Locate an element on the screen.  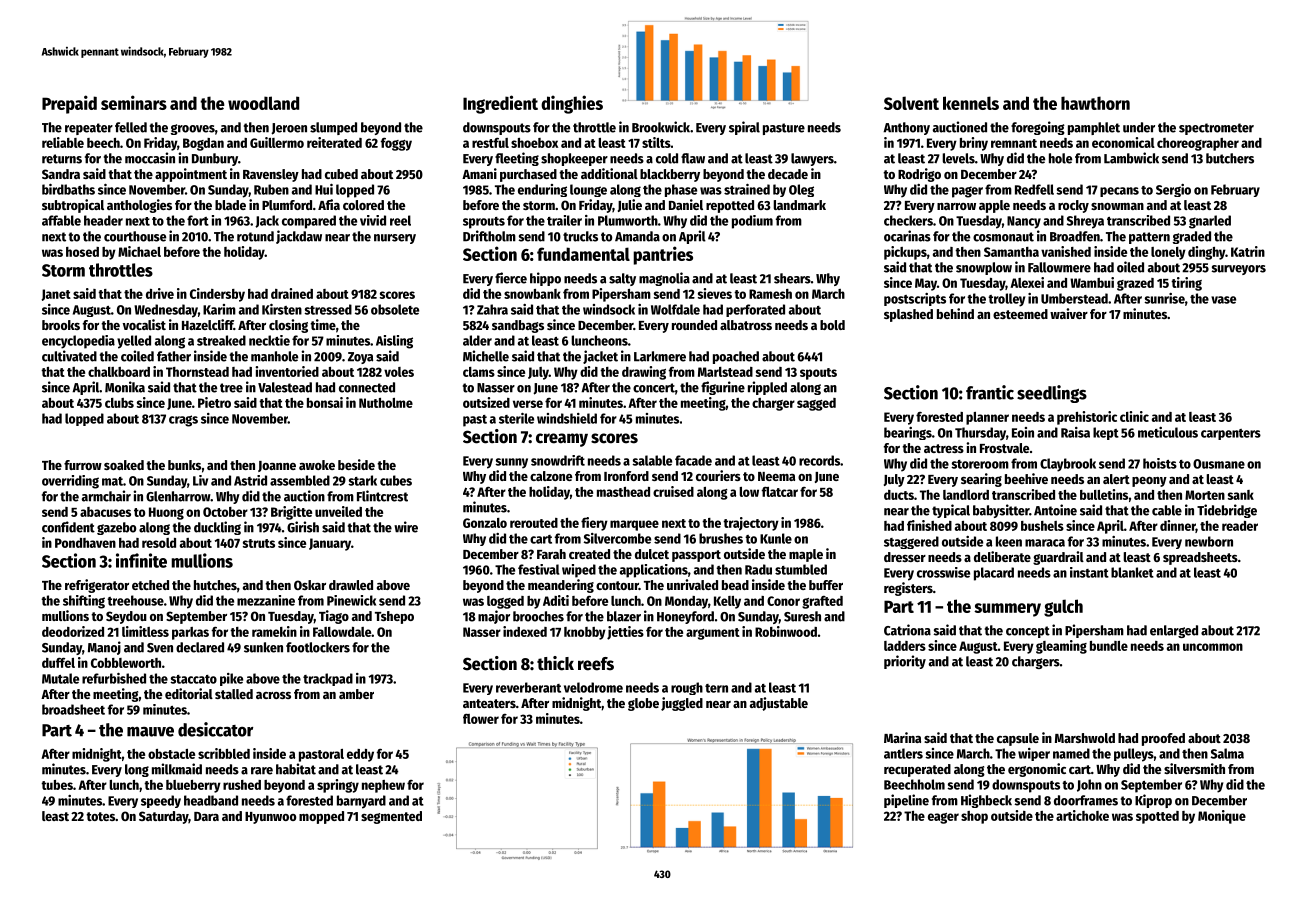
placard is located at coordinates (994, 574).
